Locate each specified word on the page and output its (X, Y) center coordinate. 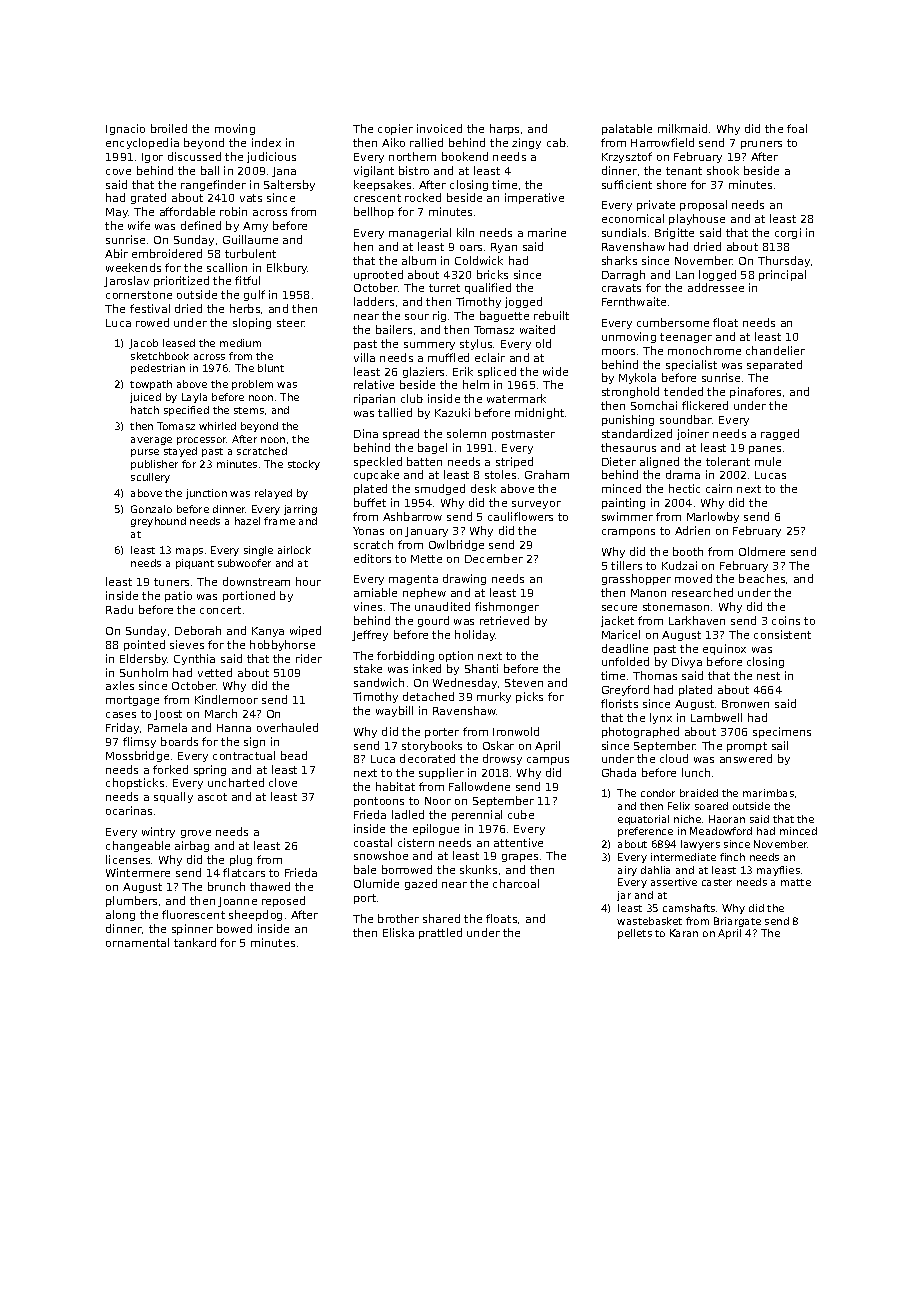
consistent (782, 634)
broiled (169, 128)
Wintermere (138, 872)
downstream (256, 581)
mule (768, 461)
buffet (370, 502)
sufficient (627, 184)
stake (368, 668)
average (151, 441)
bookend (465, 156)
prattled (440, 933)
